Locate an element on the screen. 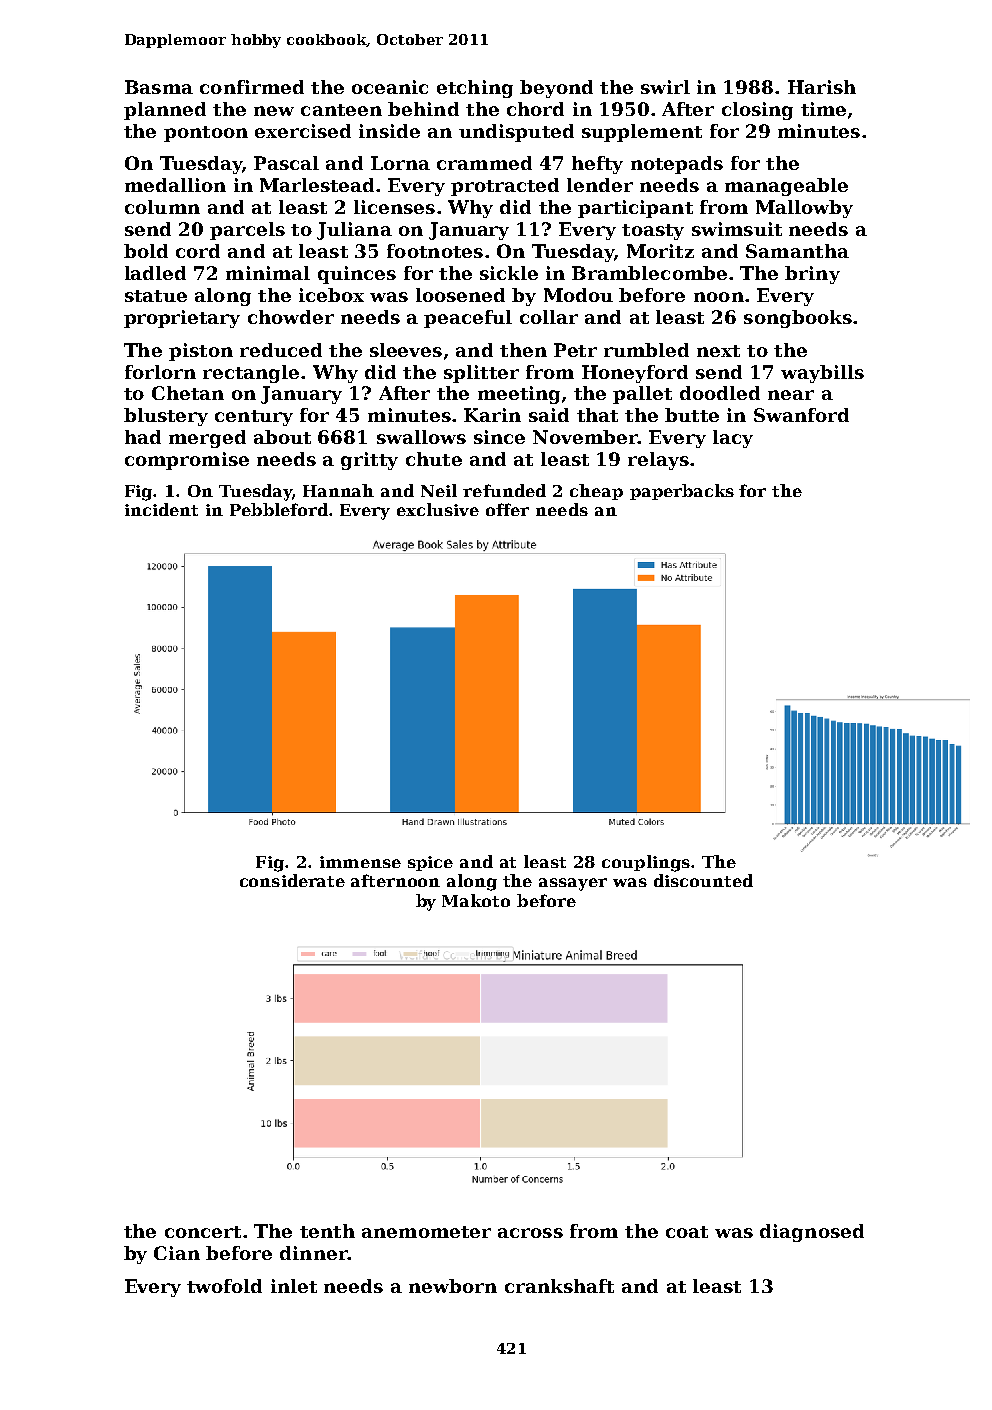 This screenshot has width=992, height=1410. lacy is located at coordinates (733, 439).
